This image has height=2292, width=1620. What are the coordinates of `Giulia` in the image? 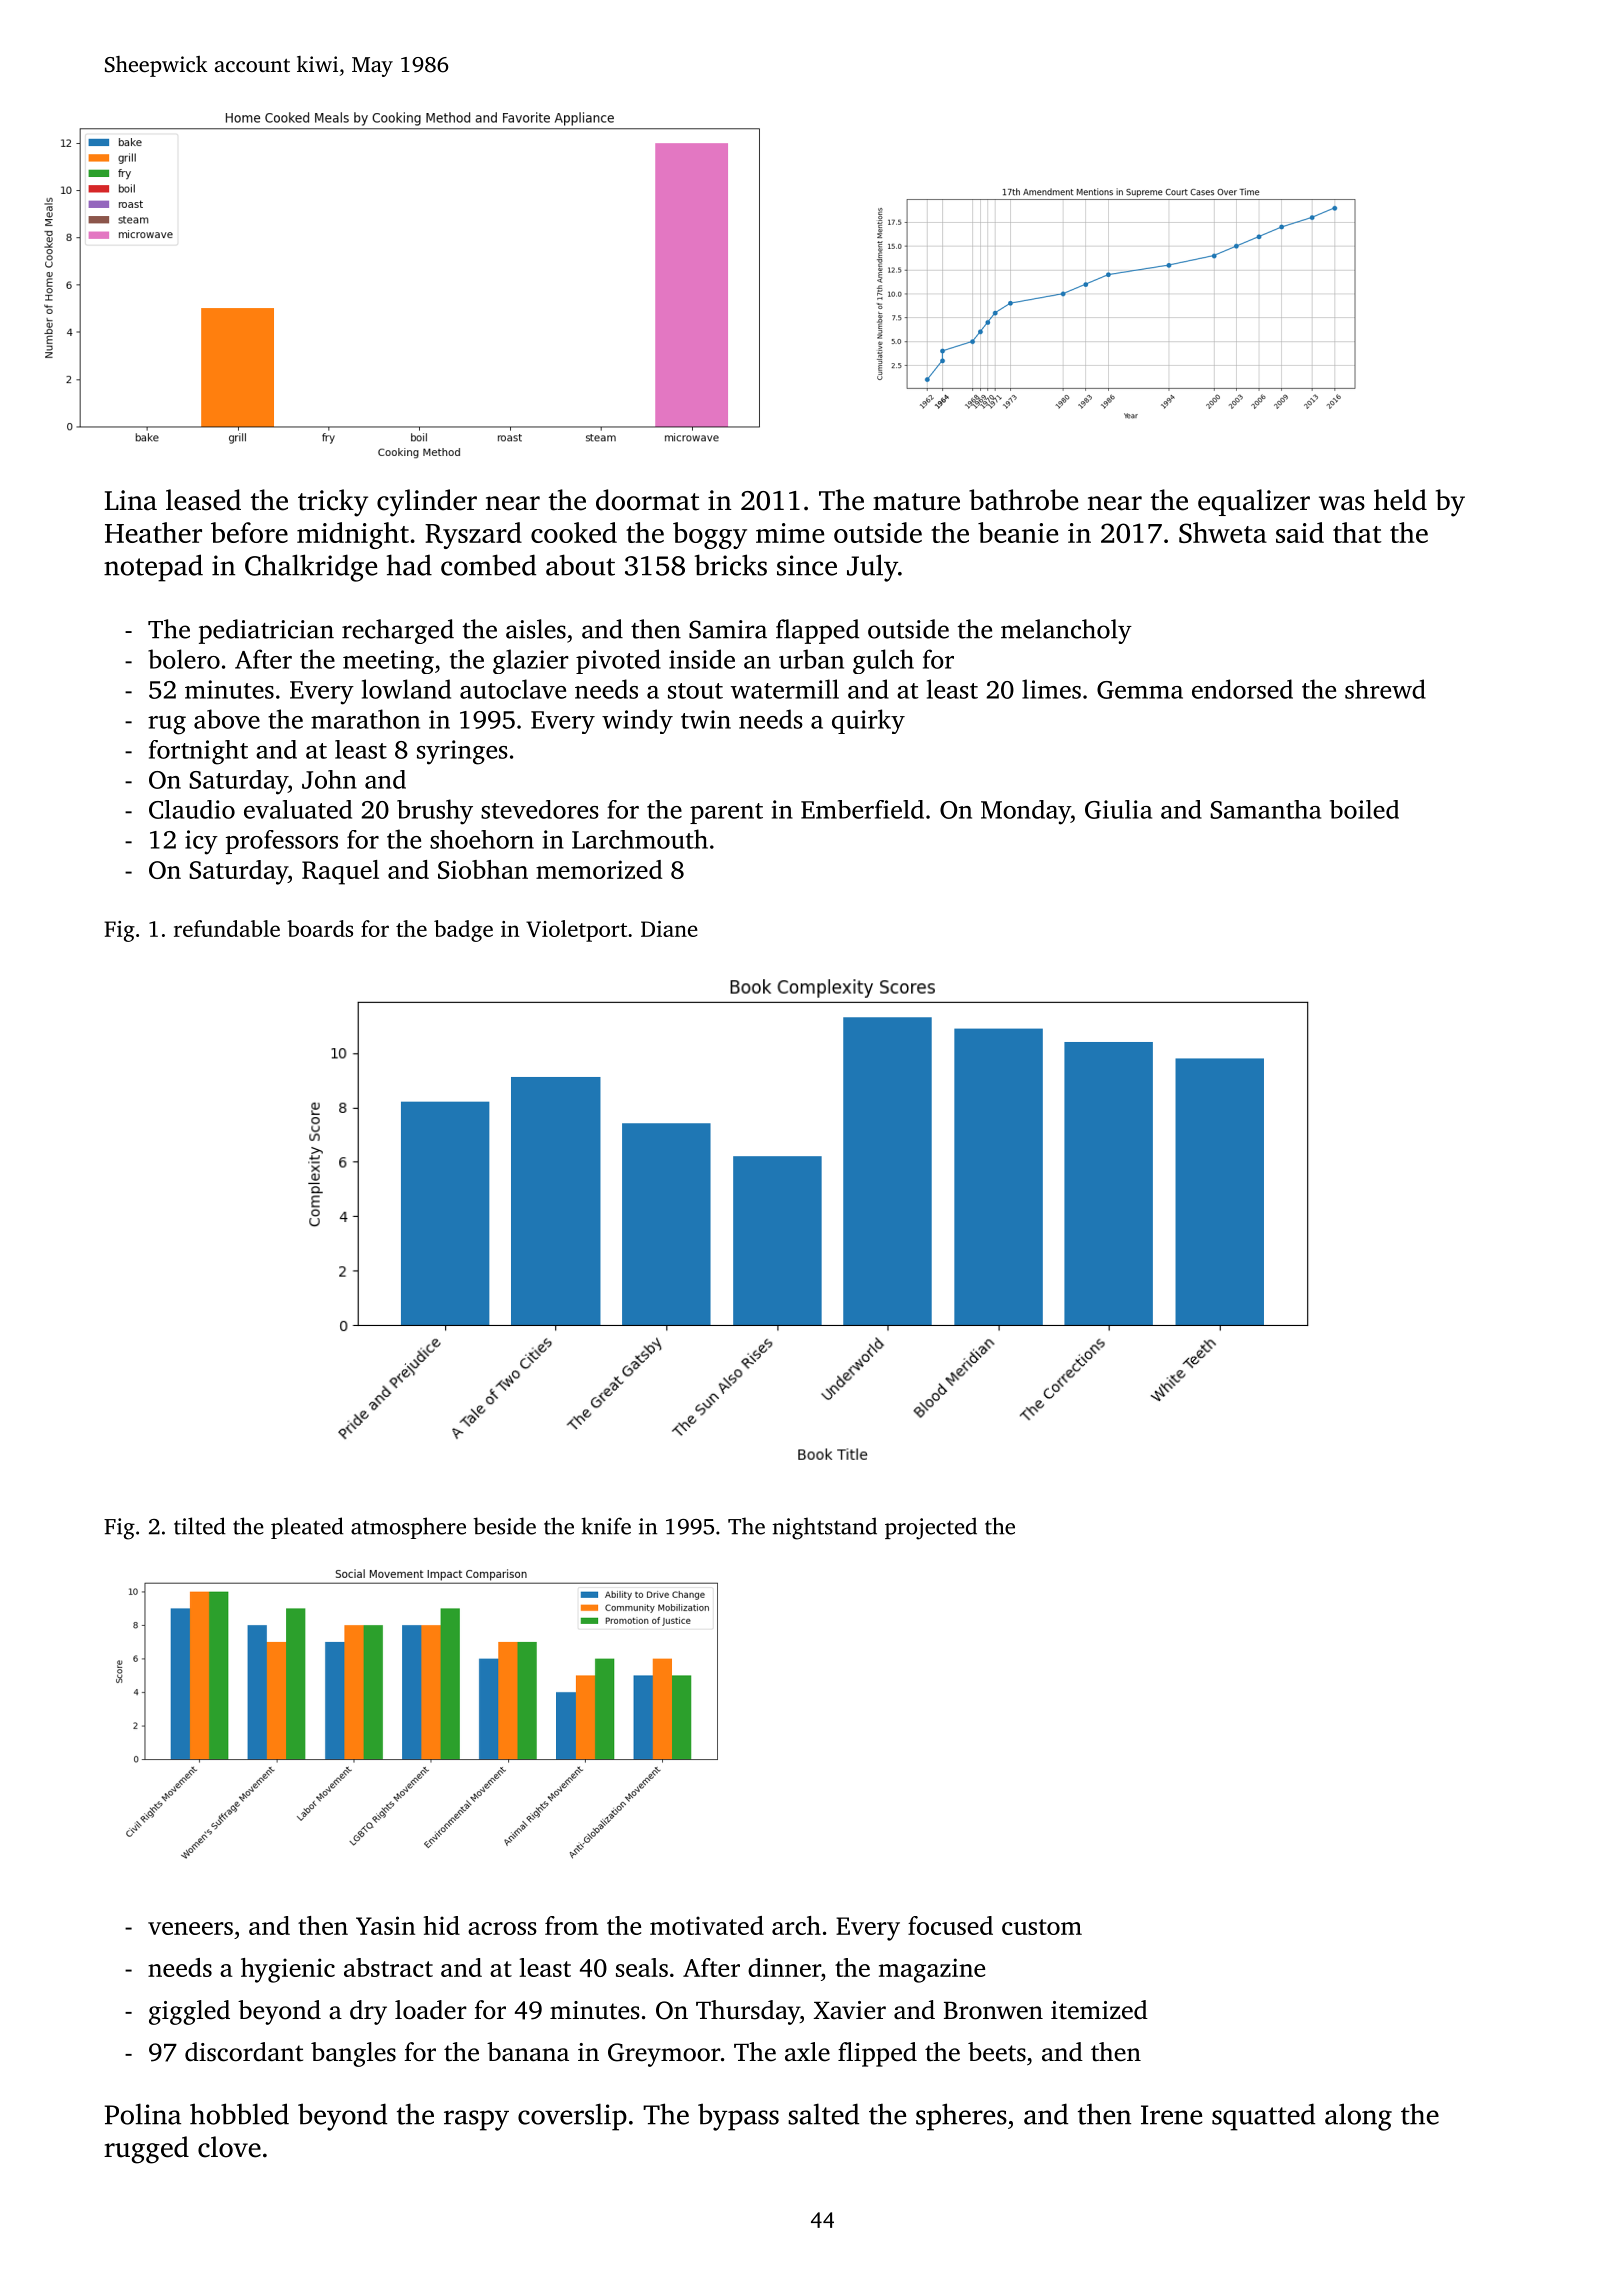 It's located at (1118, 809).
